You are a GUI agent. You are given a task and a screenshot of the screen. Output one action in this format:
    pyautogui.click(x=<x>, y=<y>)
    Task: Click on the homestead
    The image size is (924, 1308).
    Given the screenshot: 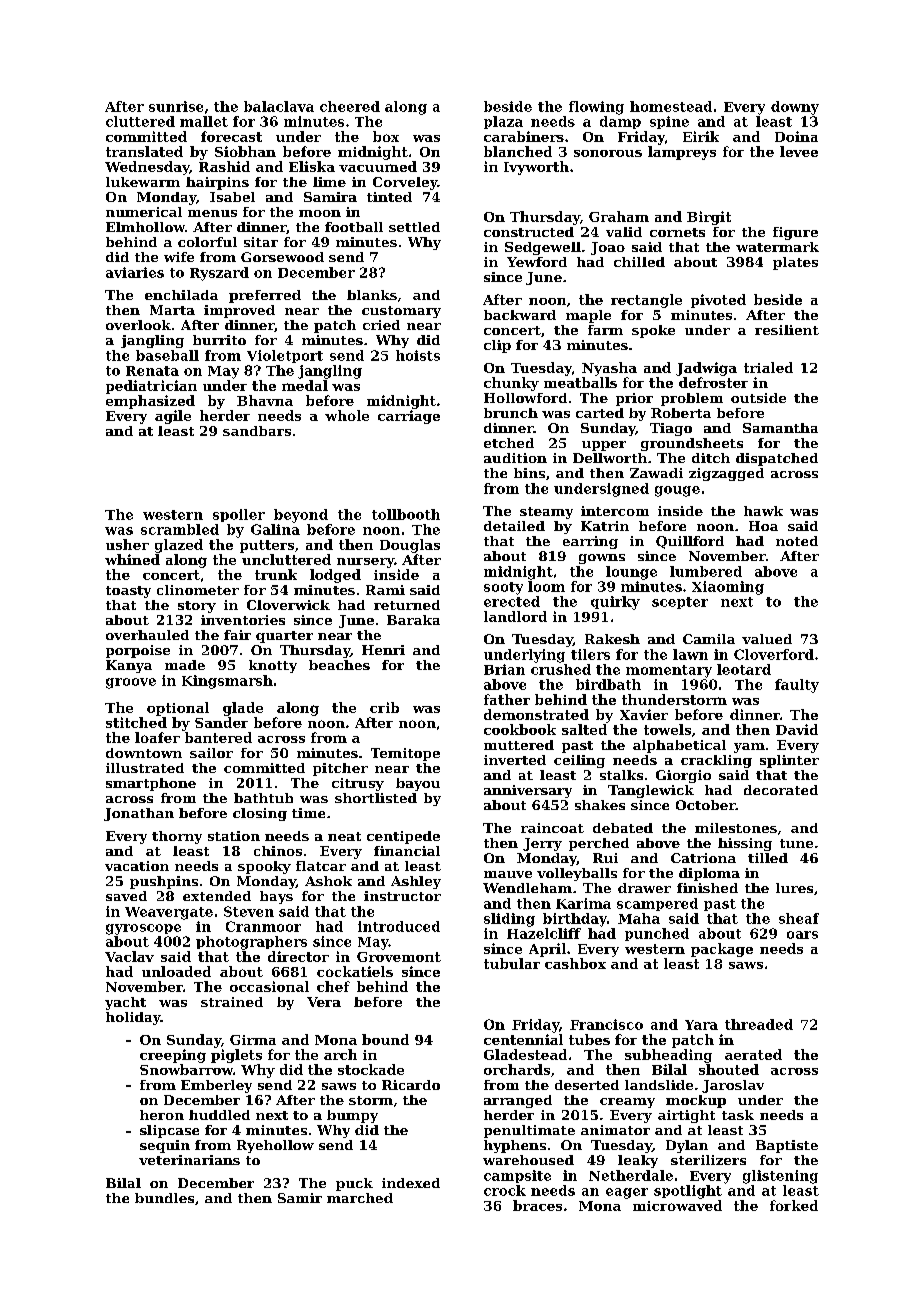 What is the action you would take?
    pyautogui.click(x=671, y=106)
